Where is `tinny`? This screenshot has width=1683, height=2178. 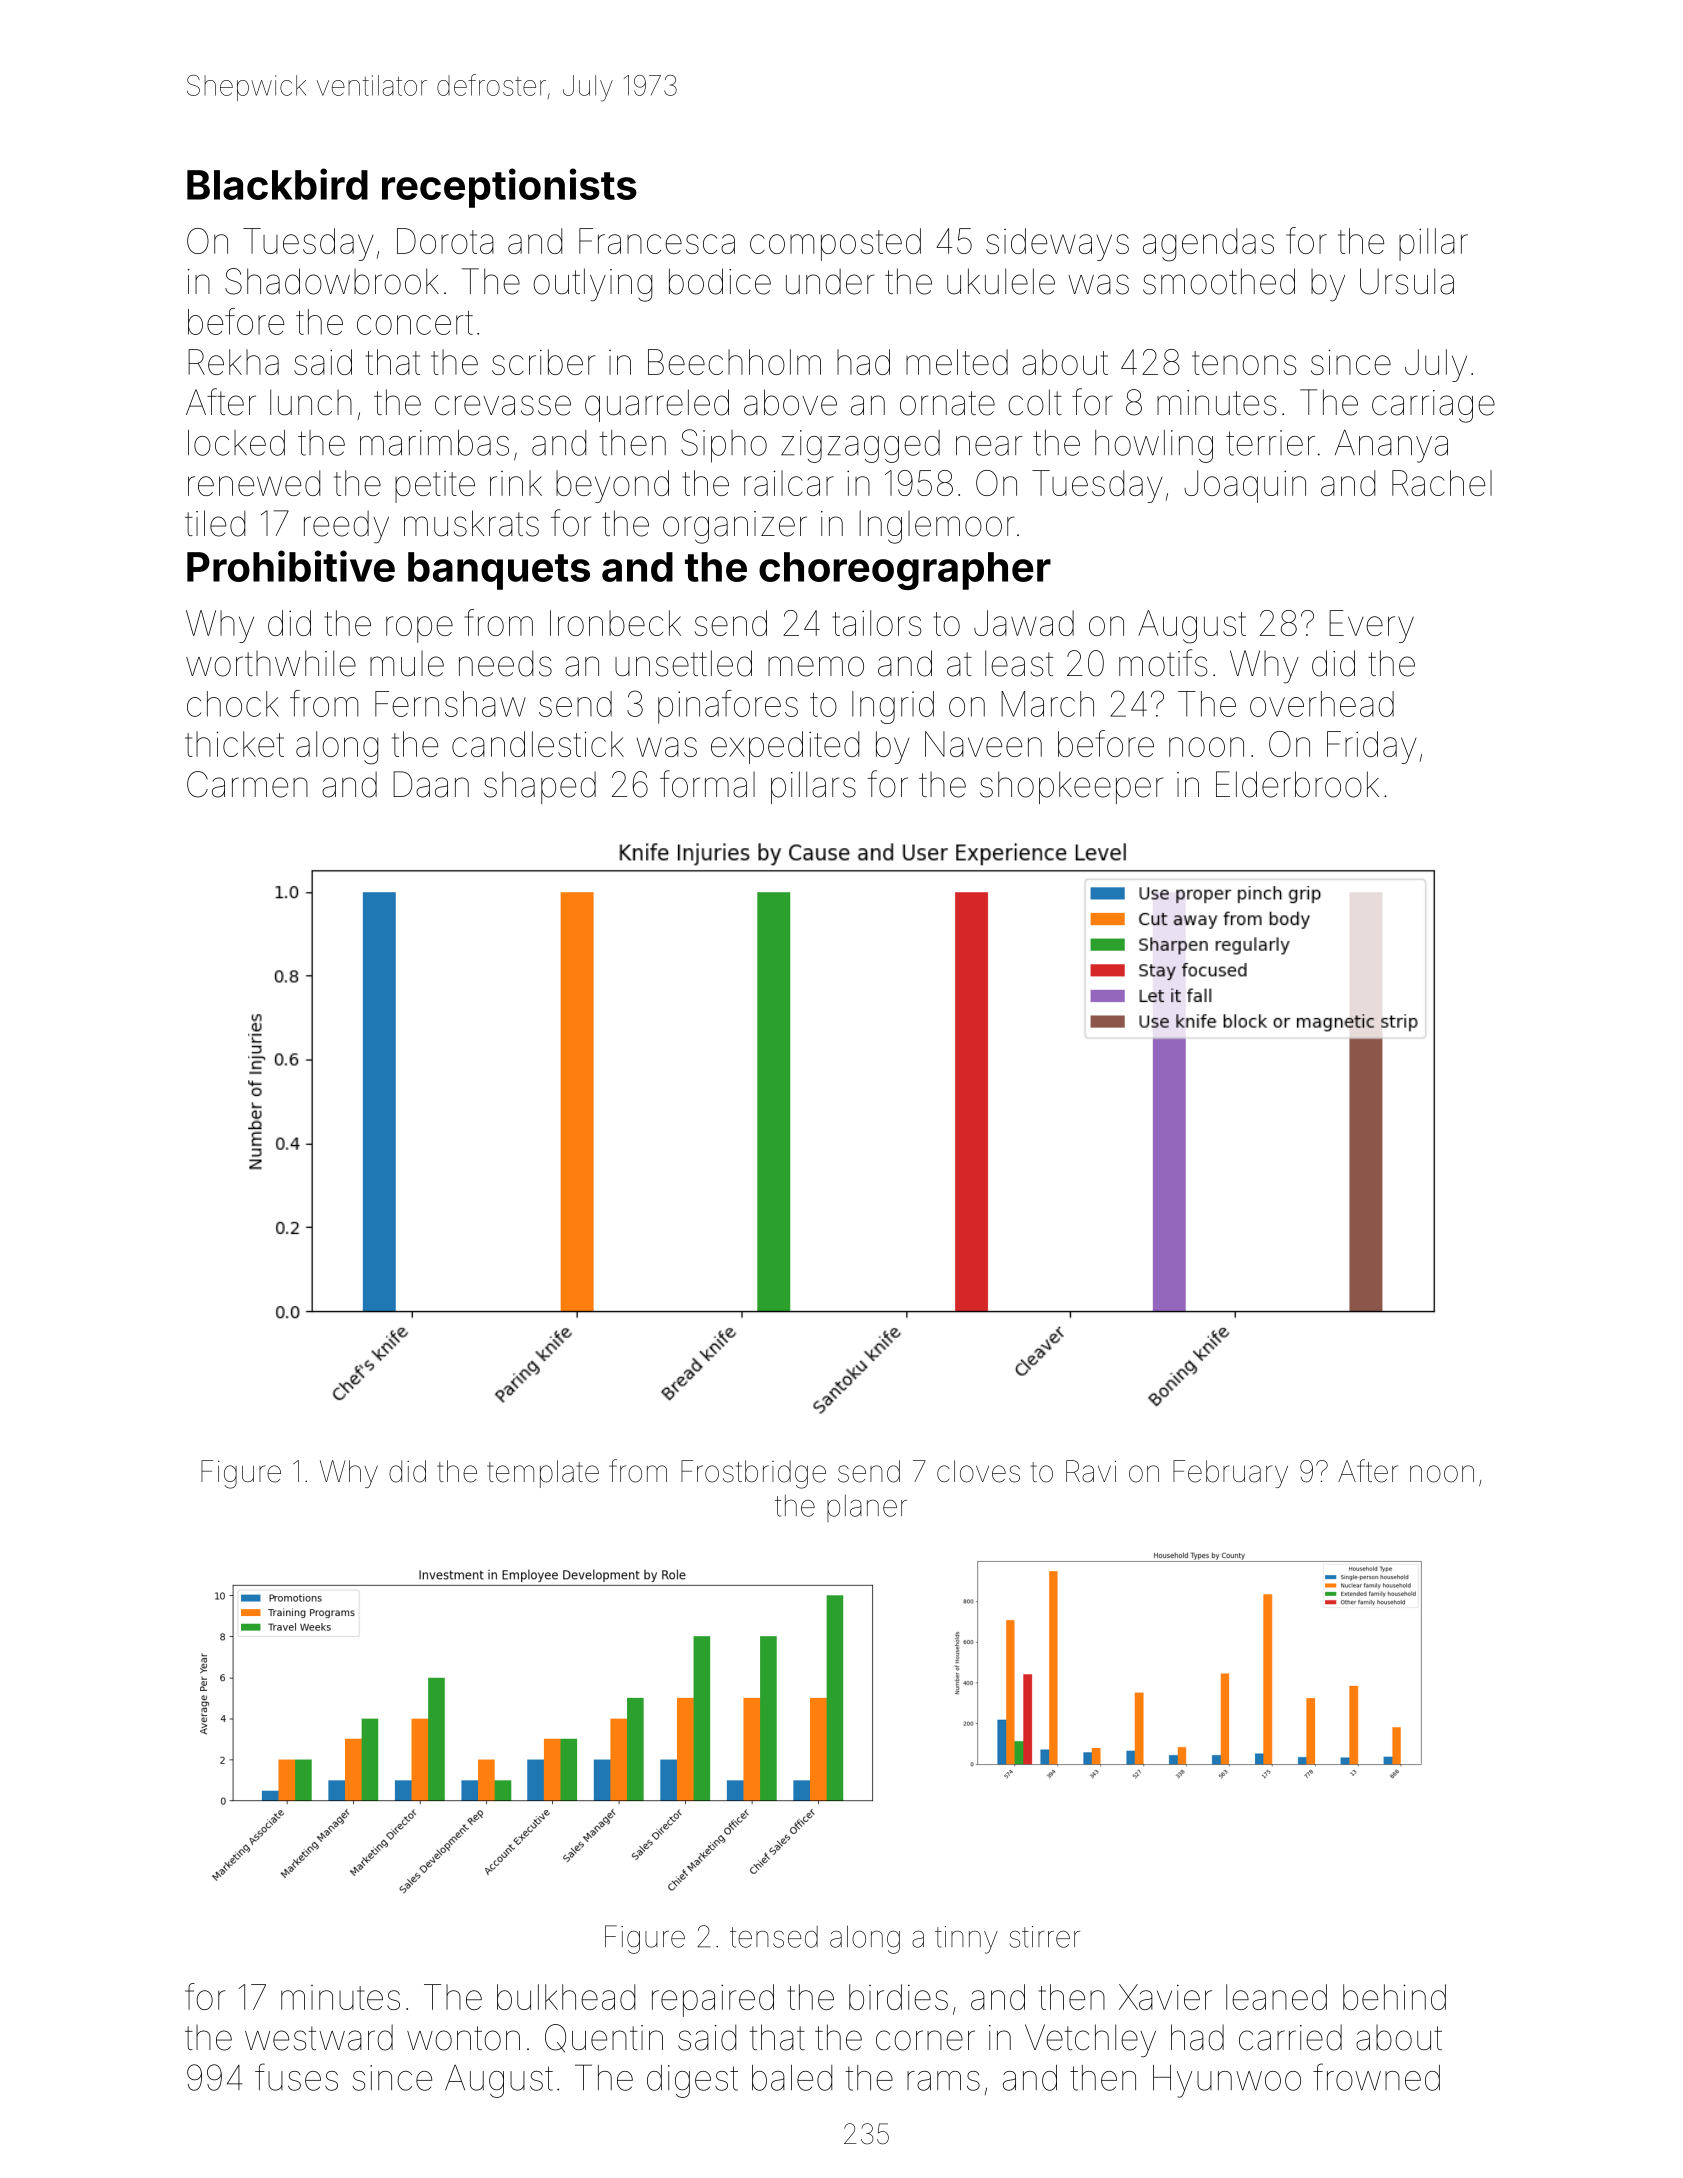
tinny is located at coordinates (966, 1940).
